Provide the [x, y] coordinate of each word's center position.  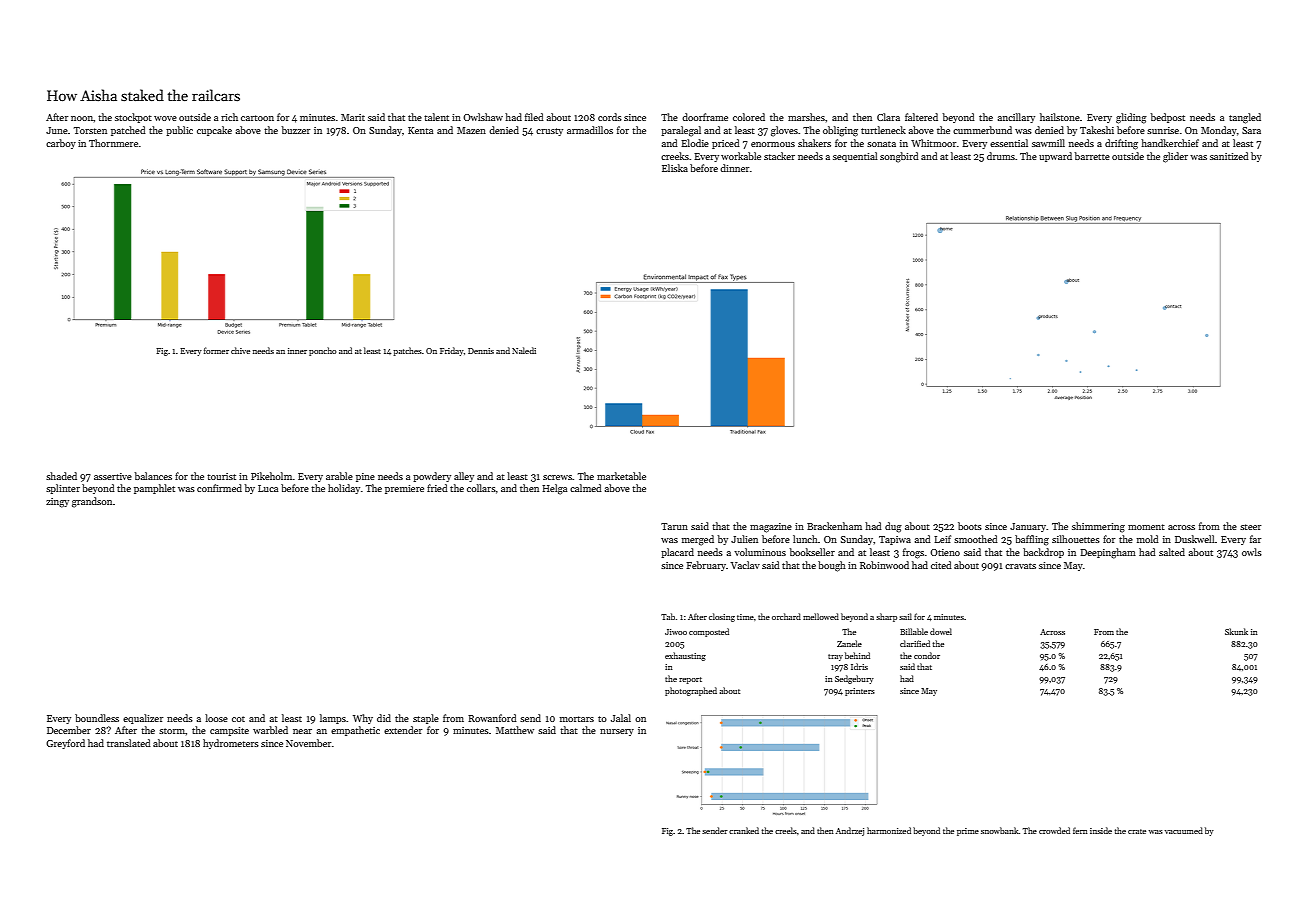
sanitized [1229, 156]
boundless [97, 718]
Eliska [675, 168]
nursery [617, 732]
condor [927, 655]
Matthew [515, 730]
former [216, 350]
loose [216, 718]
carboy [61, 144]
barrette [1092, 156]
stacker [779, 156]
